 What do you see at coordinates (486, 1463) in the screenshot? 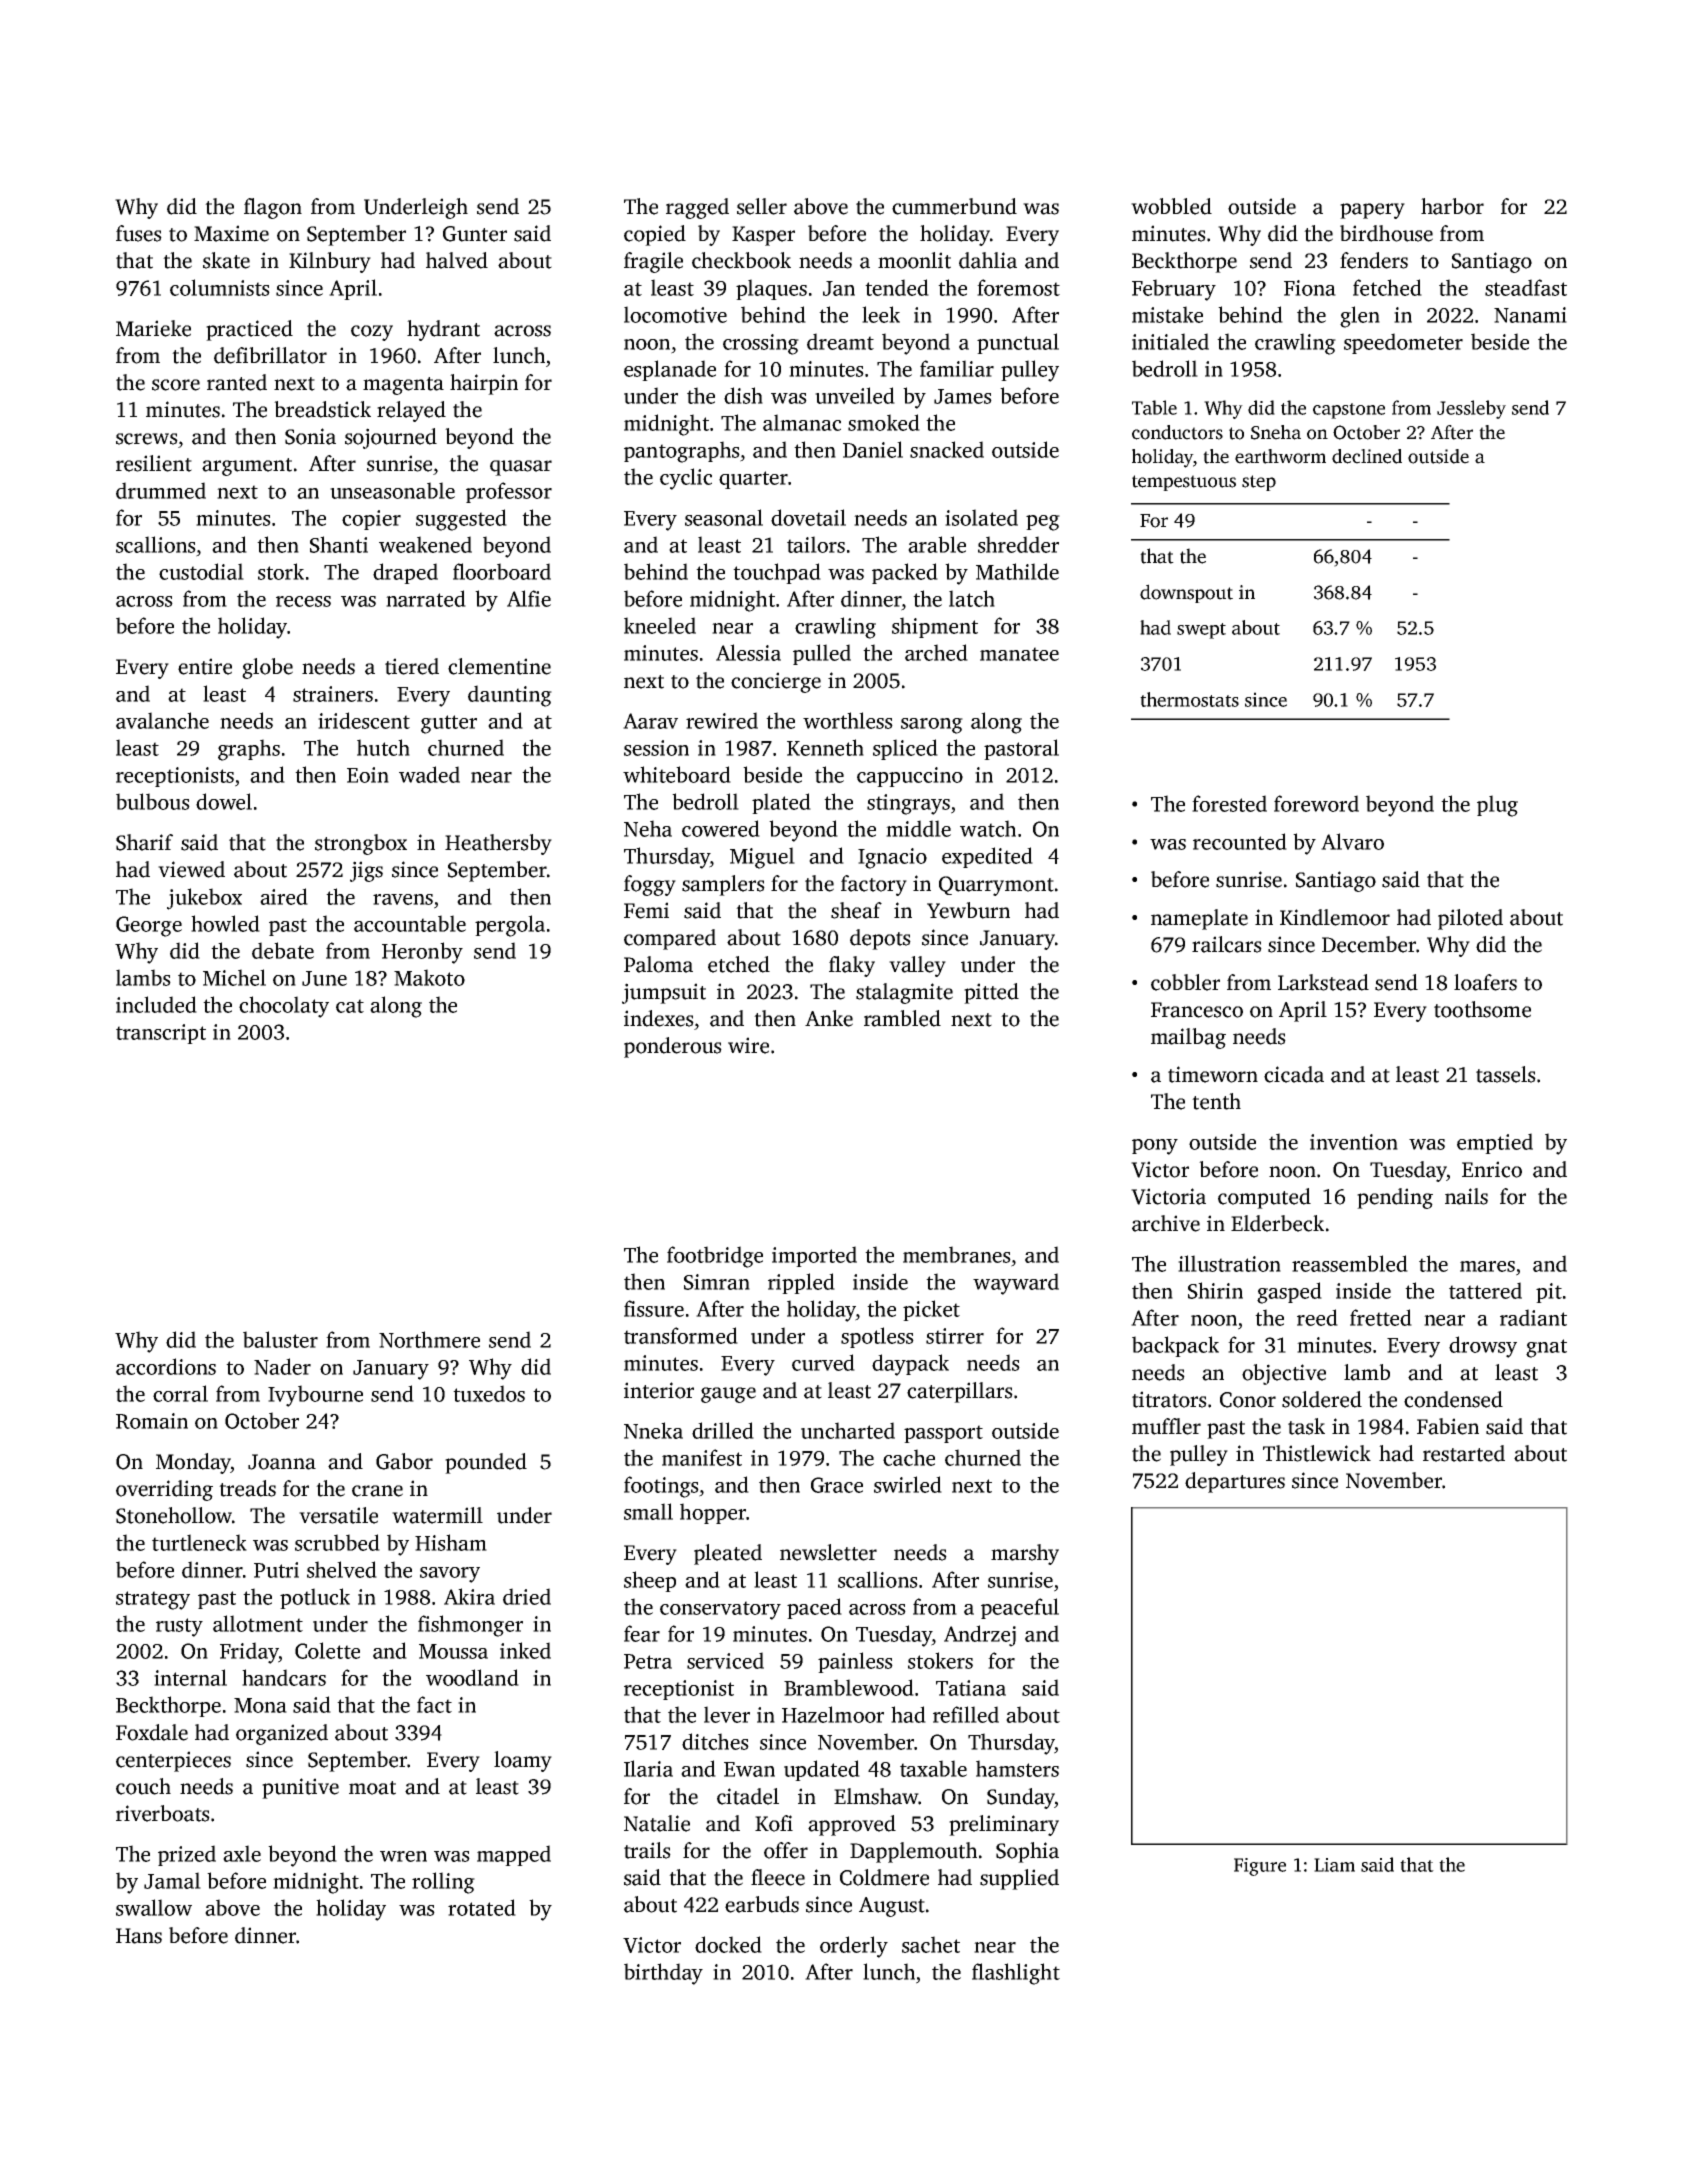
I see `pounded` at bounding box center [486, 1463].
